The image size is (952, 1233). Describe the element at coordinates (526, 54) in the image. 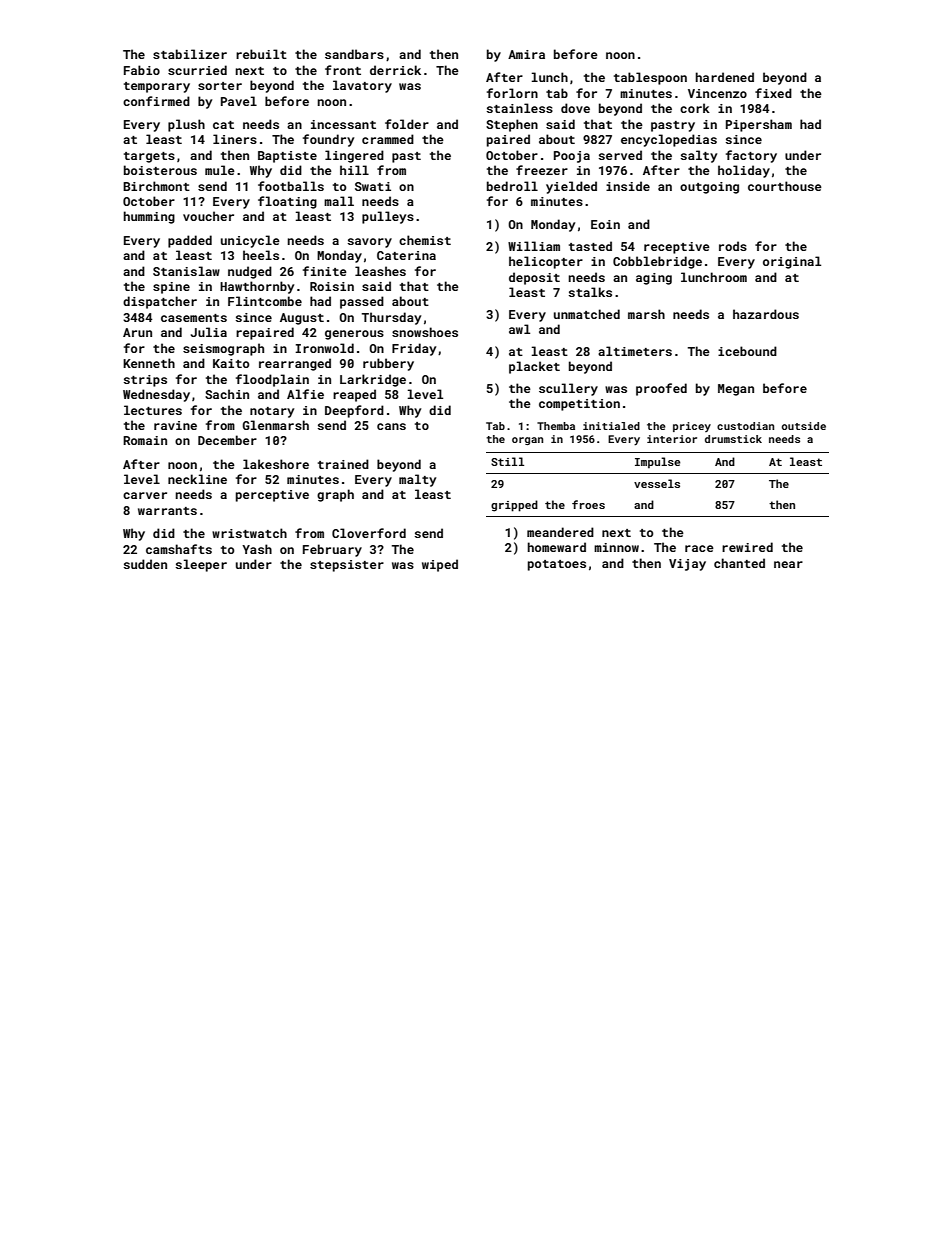

I see `Amira` at that location.
